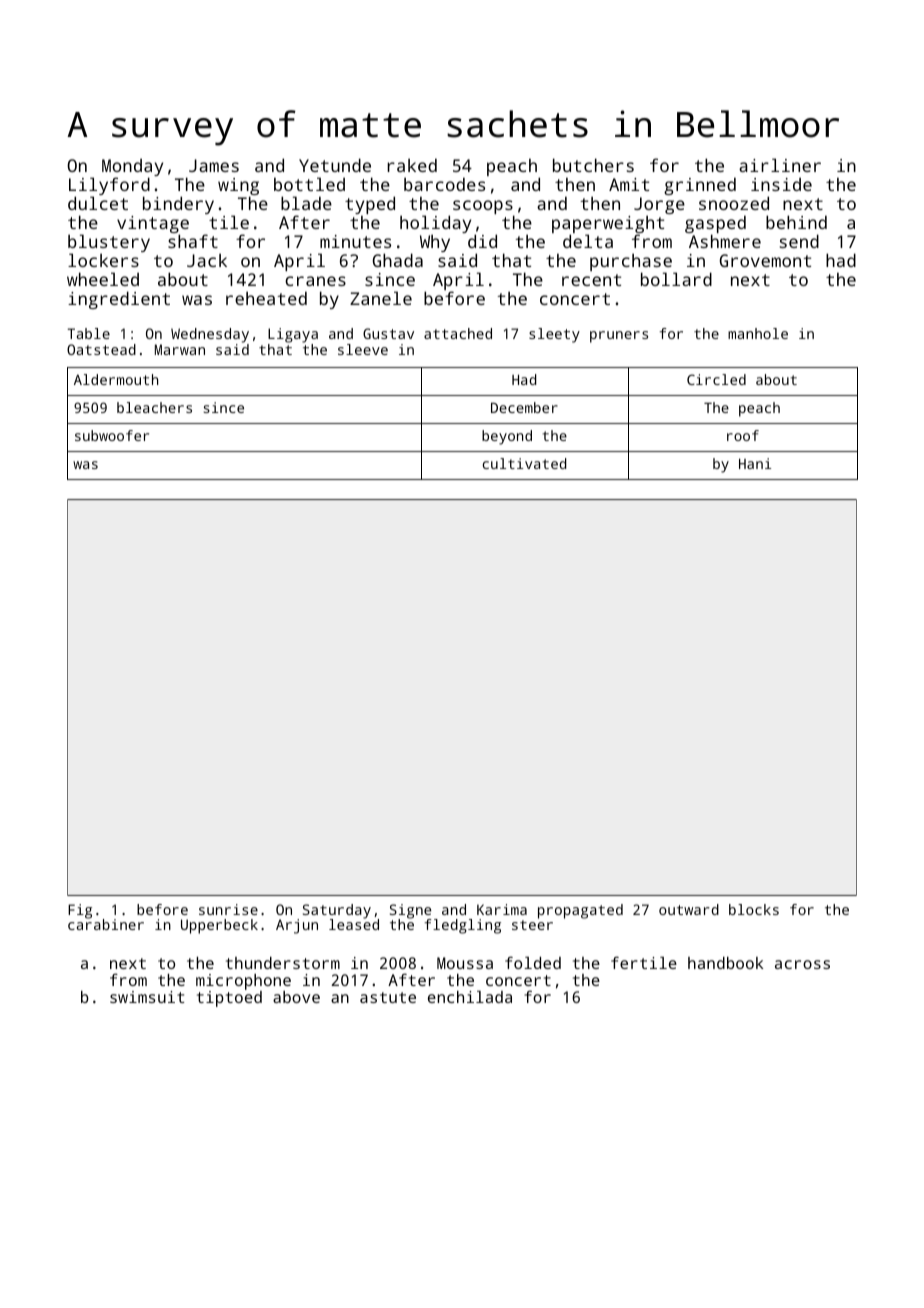  I want to click on blocks, so click(754, 909).
